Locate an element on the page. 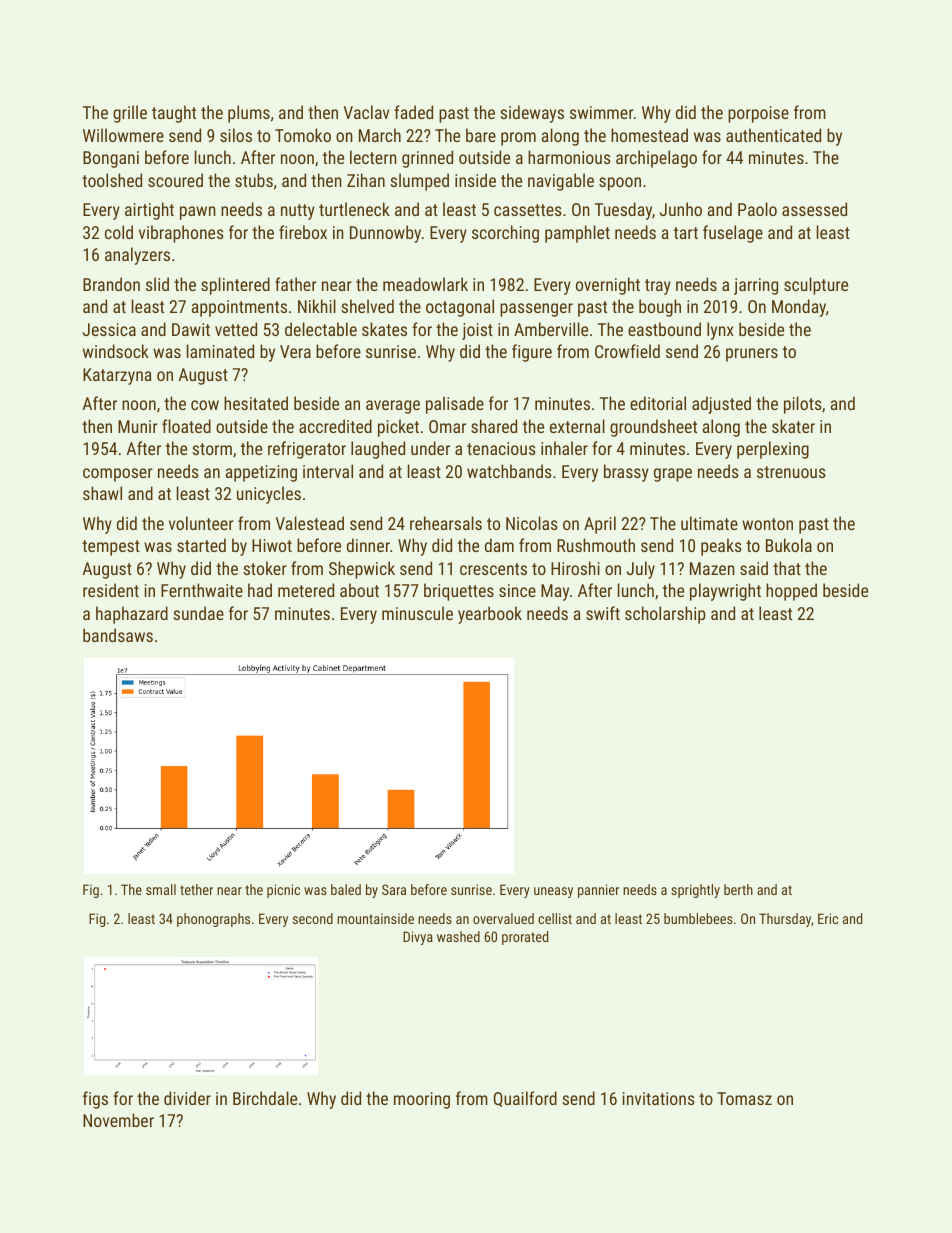 Image resolution: width=952 pixels, height=1233 pixels. taught is located at coordinates (174, 114).
